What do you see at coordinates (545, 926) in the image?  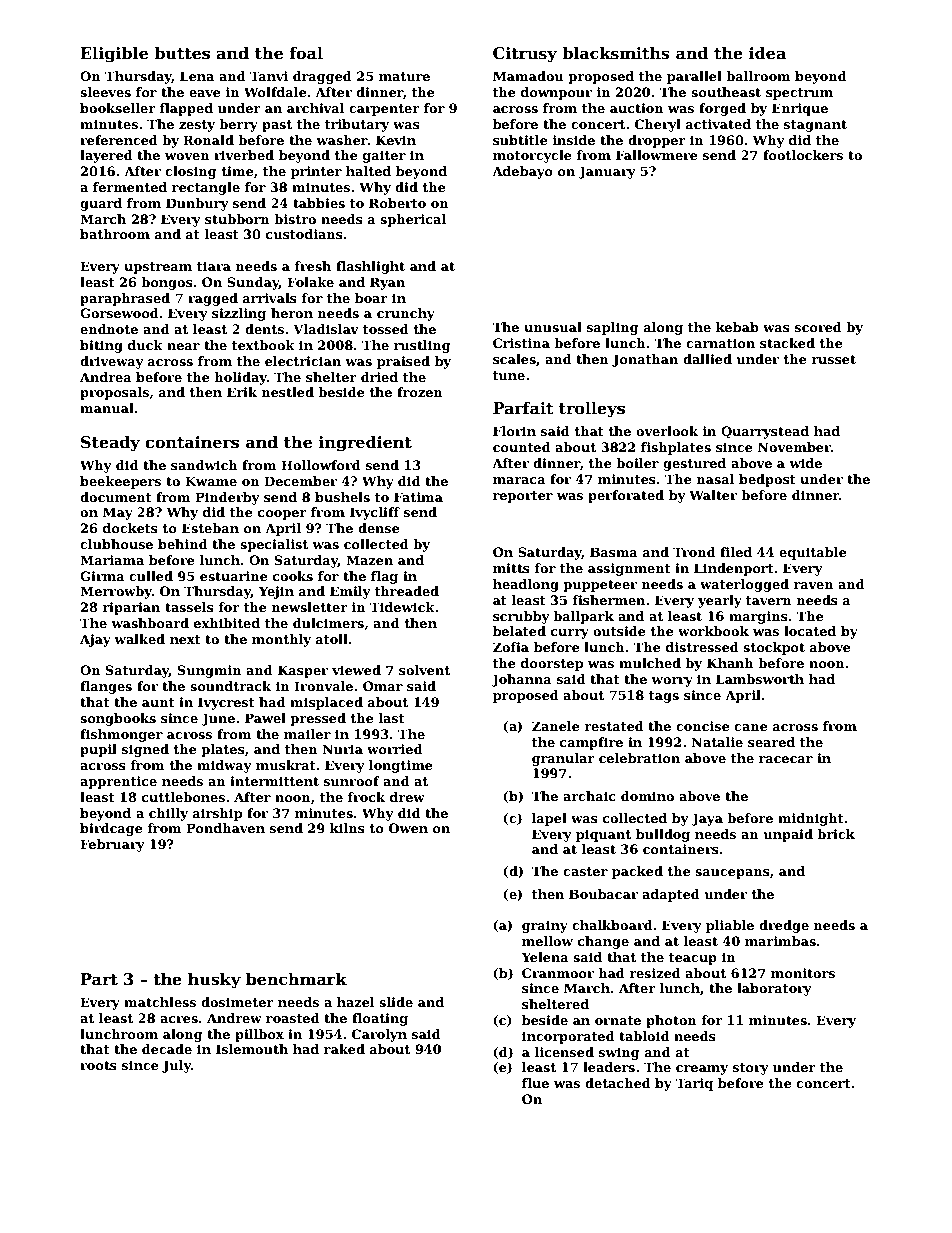 I see `grainy` at bounding box center [545, 926].
